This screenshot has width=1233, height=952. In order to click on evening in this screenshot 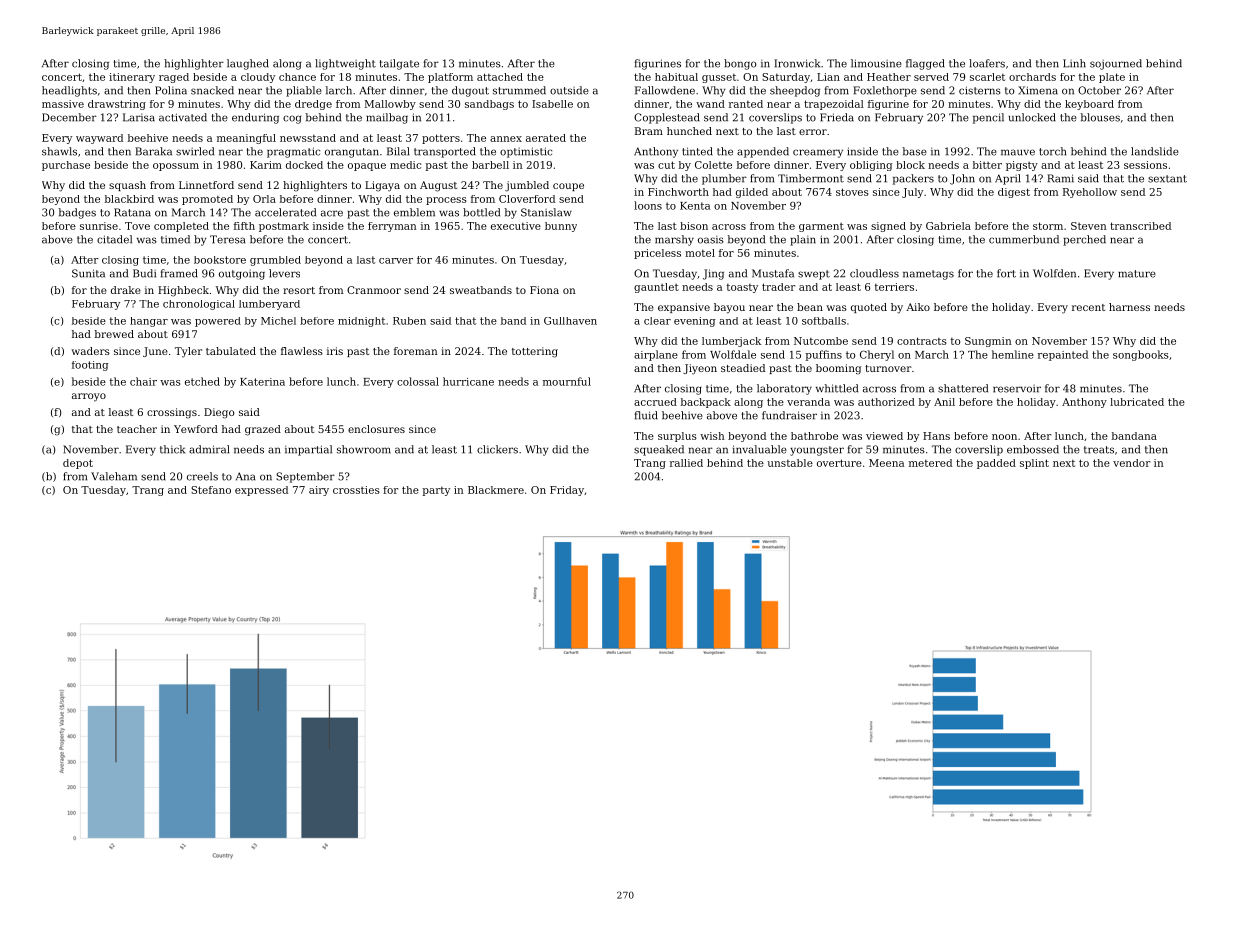, I will do `click(694, 322)`.
